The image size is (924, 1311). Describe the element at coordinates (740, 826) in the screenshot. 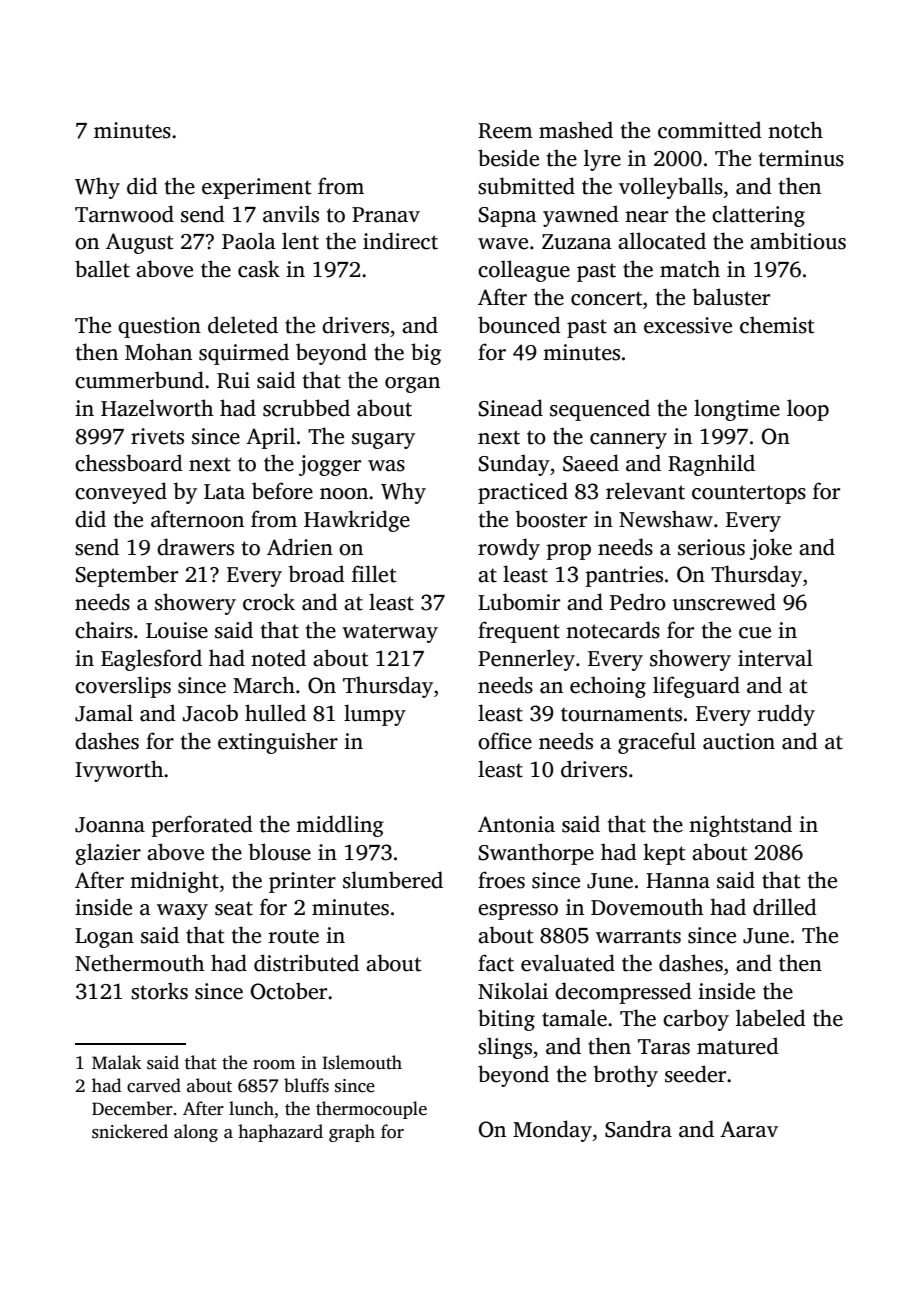

I see `nightstand` at that location.
